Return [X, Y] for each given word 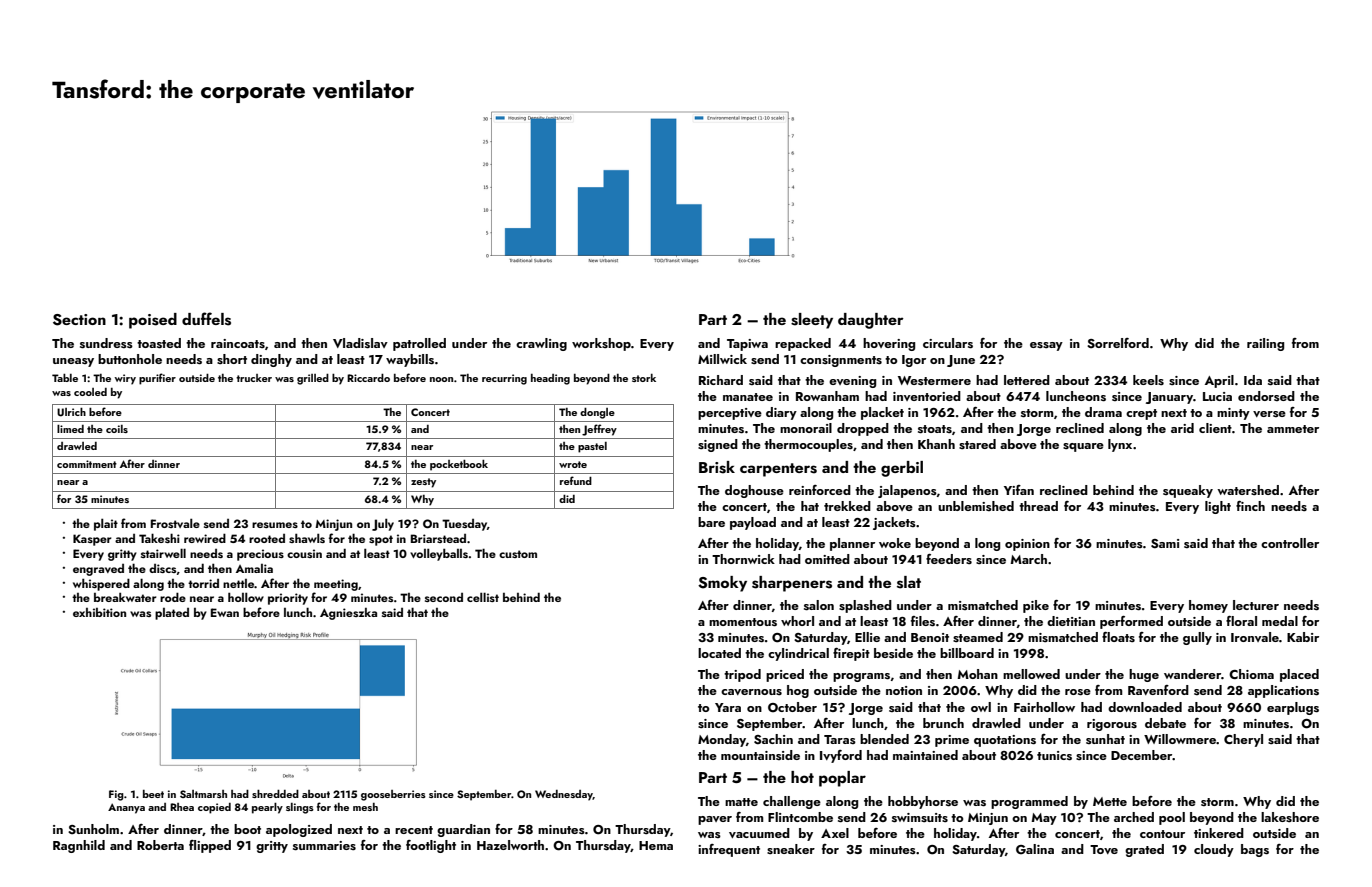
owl [981, 707]
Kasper [92, 540]
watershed [1248, 490]
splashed [865, 606]
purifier [157, 379]
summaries [324, 846]
